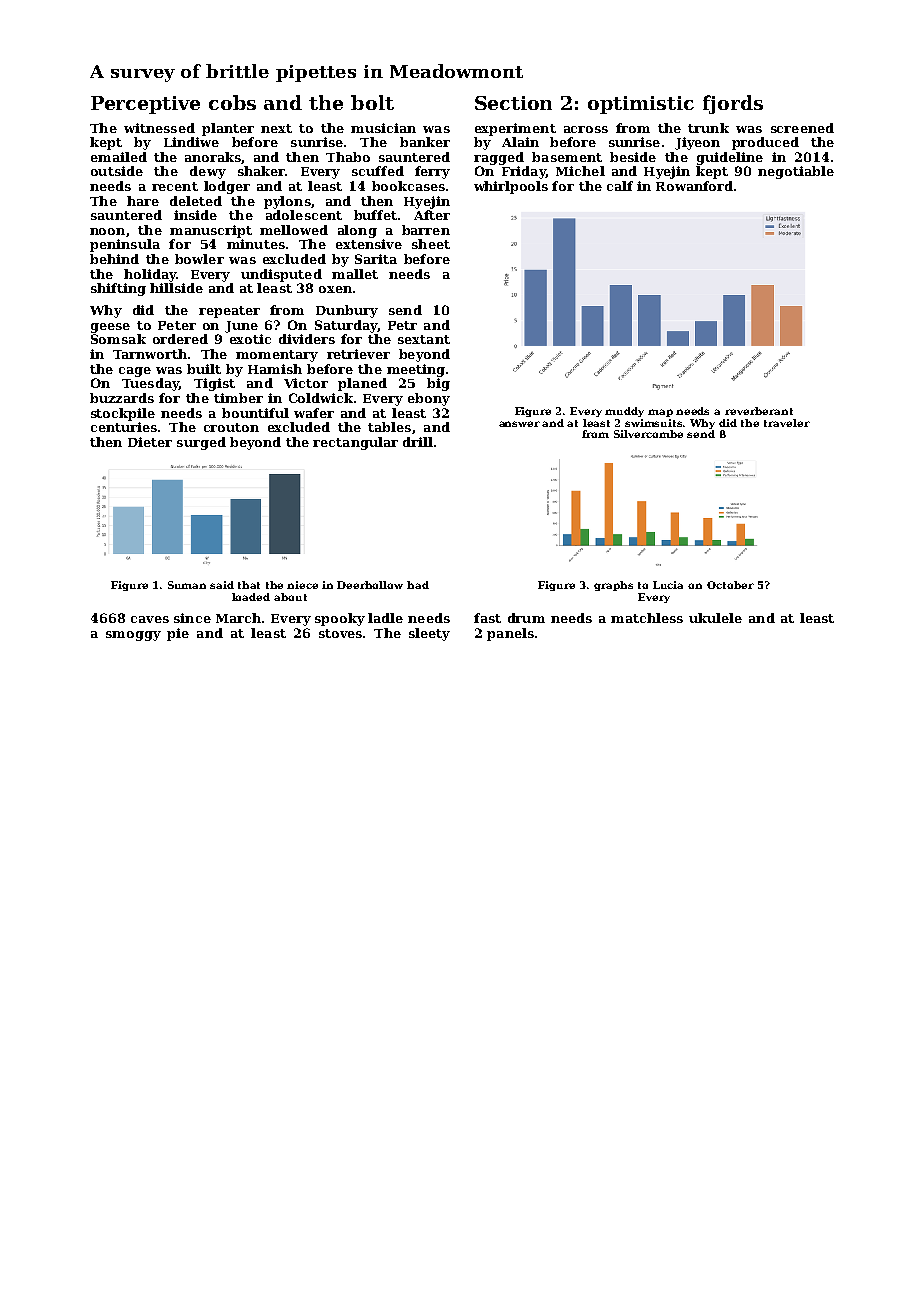 Image resolution: width=924 pixels, height=1308 pixels. I want to click on graphs, so click(613, 586).
